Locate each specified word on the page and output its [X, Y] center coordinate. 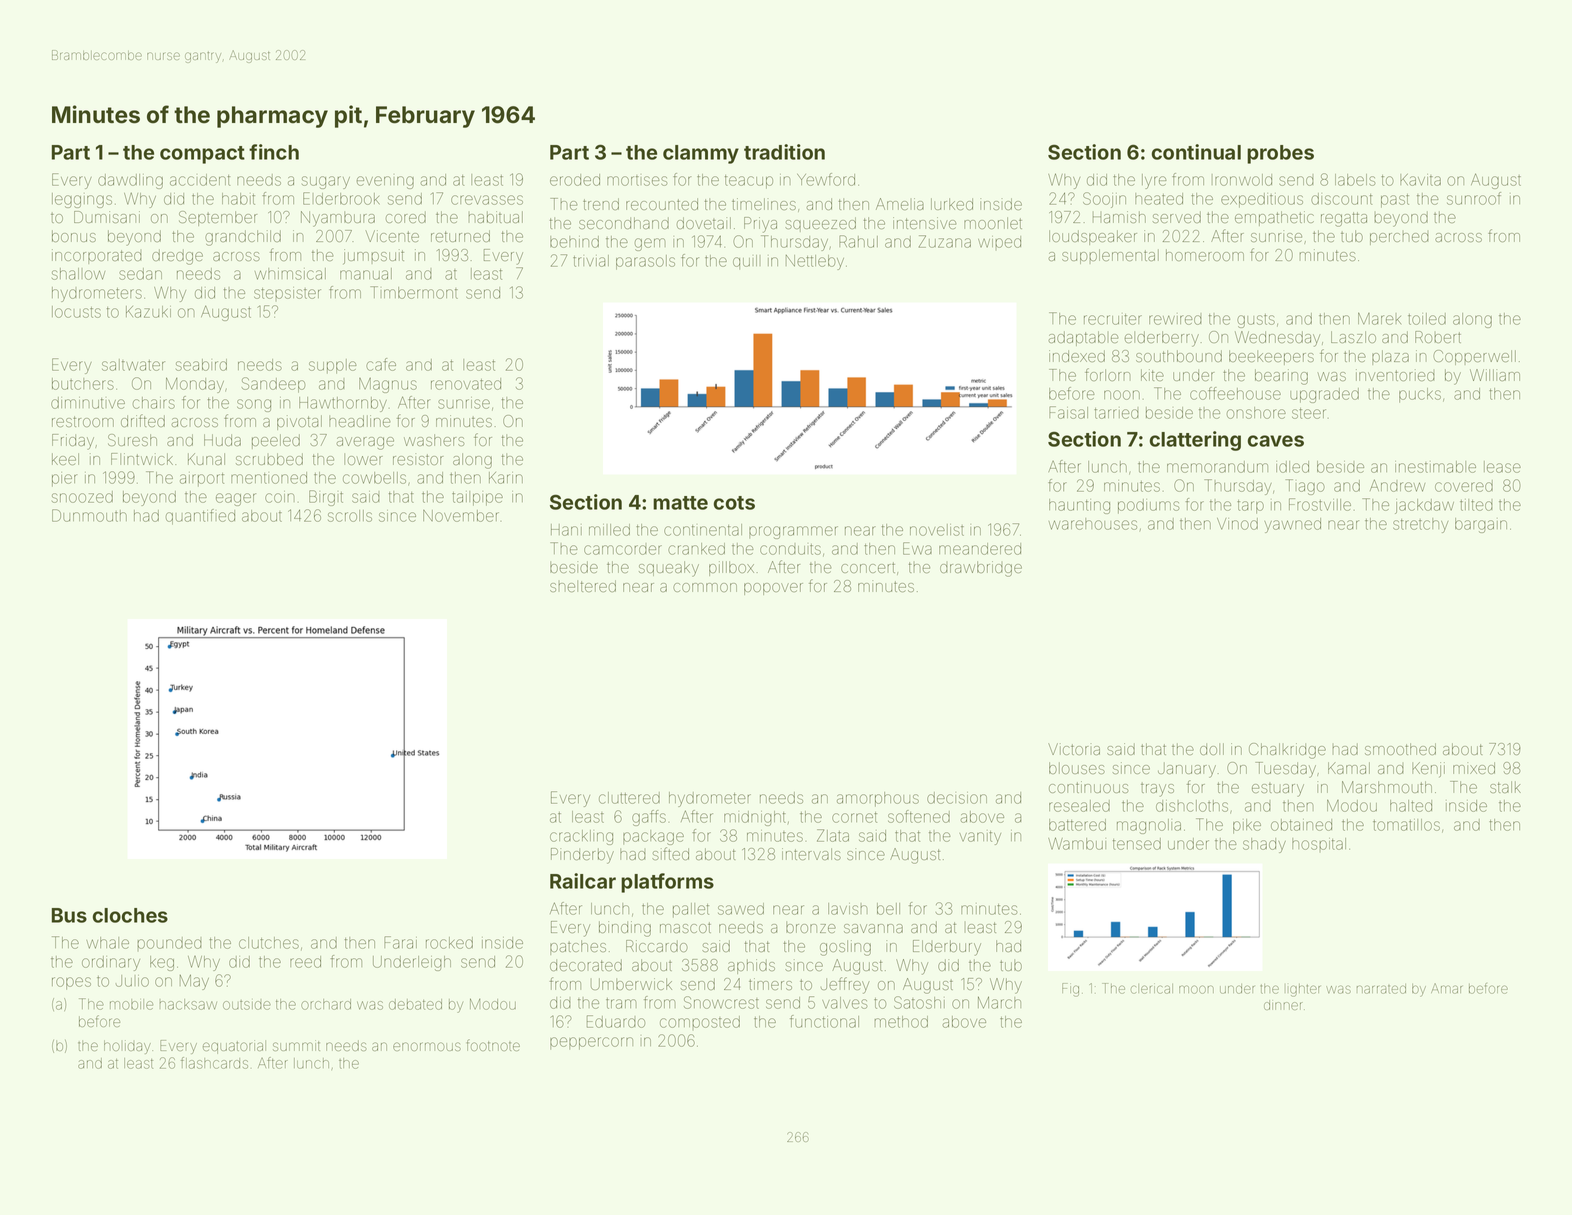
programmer [793, 532]
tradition [784, 152]
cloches [130, 915]
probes [1280, 154]
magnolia [1149, 826]
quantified [200, 517]
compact [202, 155]
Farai [400, 942]
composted [700, 1022]
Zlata [833, 835]
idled [1292, 467]
